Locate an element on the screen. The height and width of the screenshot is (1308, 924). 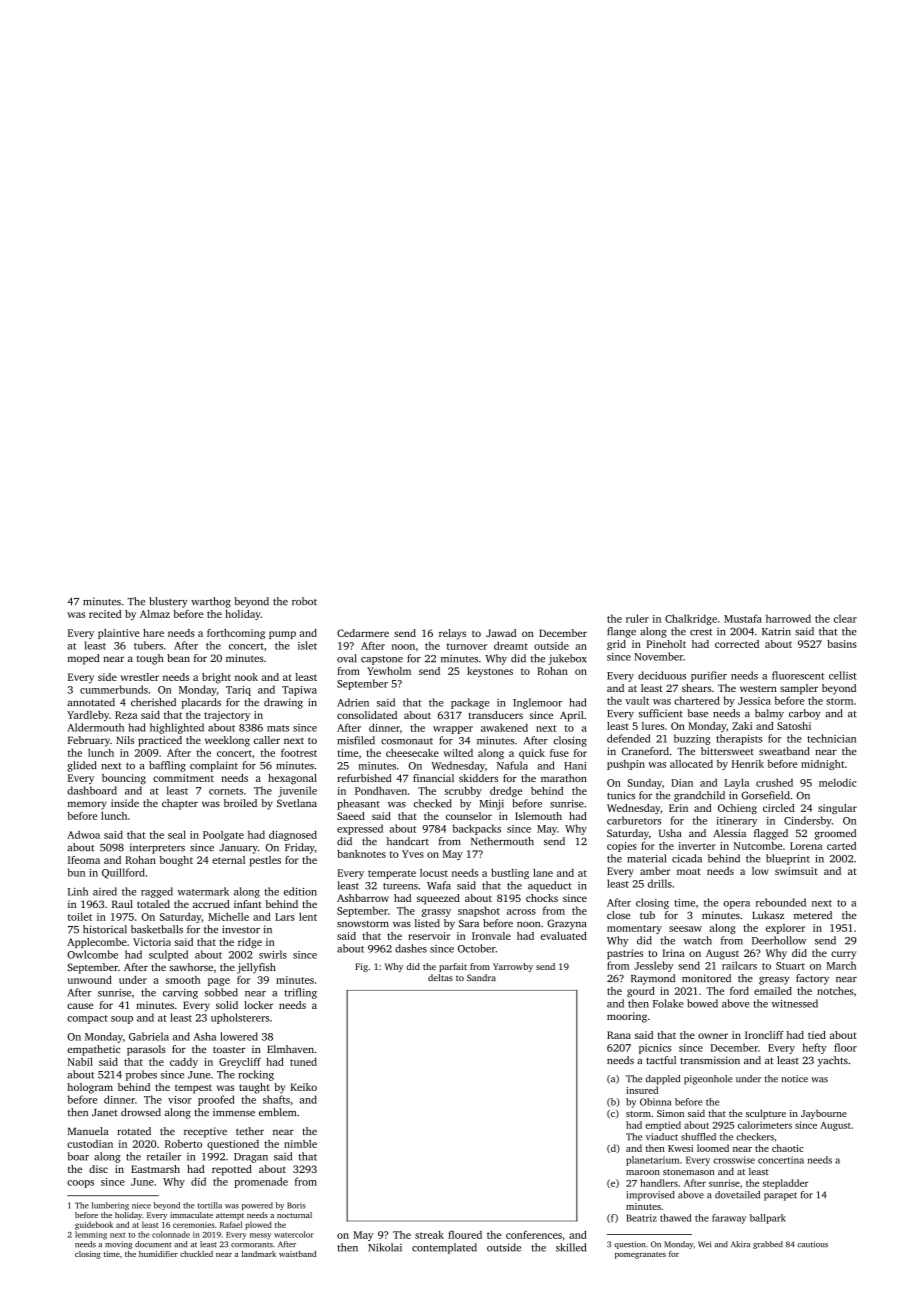
chuckled is located at coordinates (196, 1254).
